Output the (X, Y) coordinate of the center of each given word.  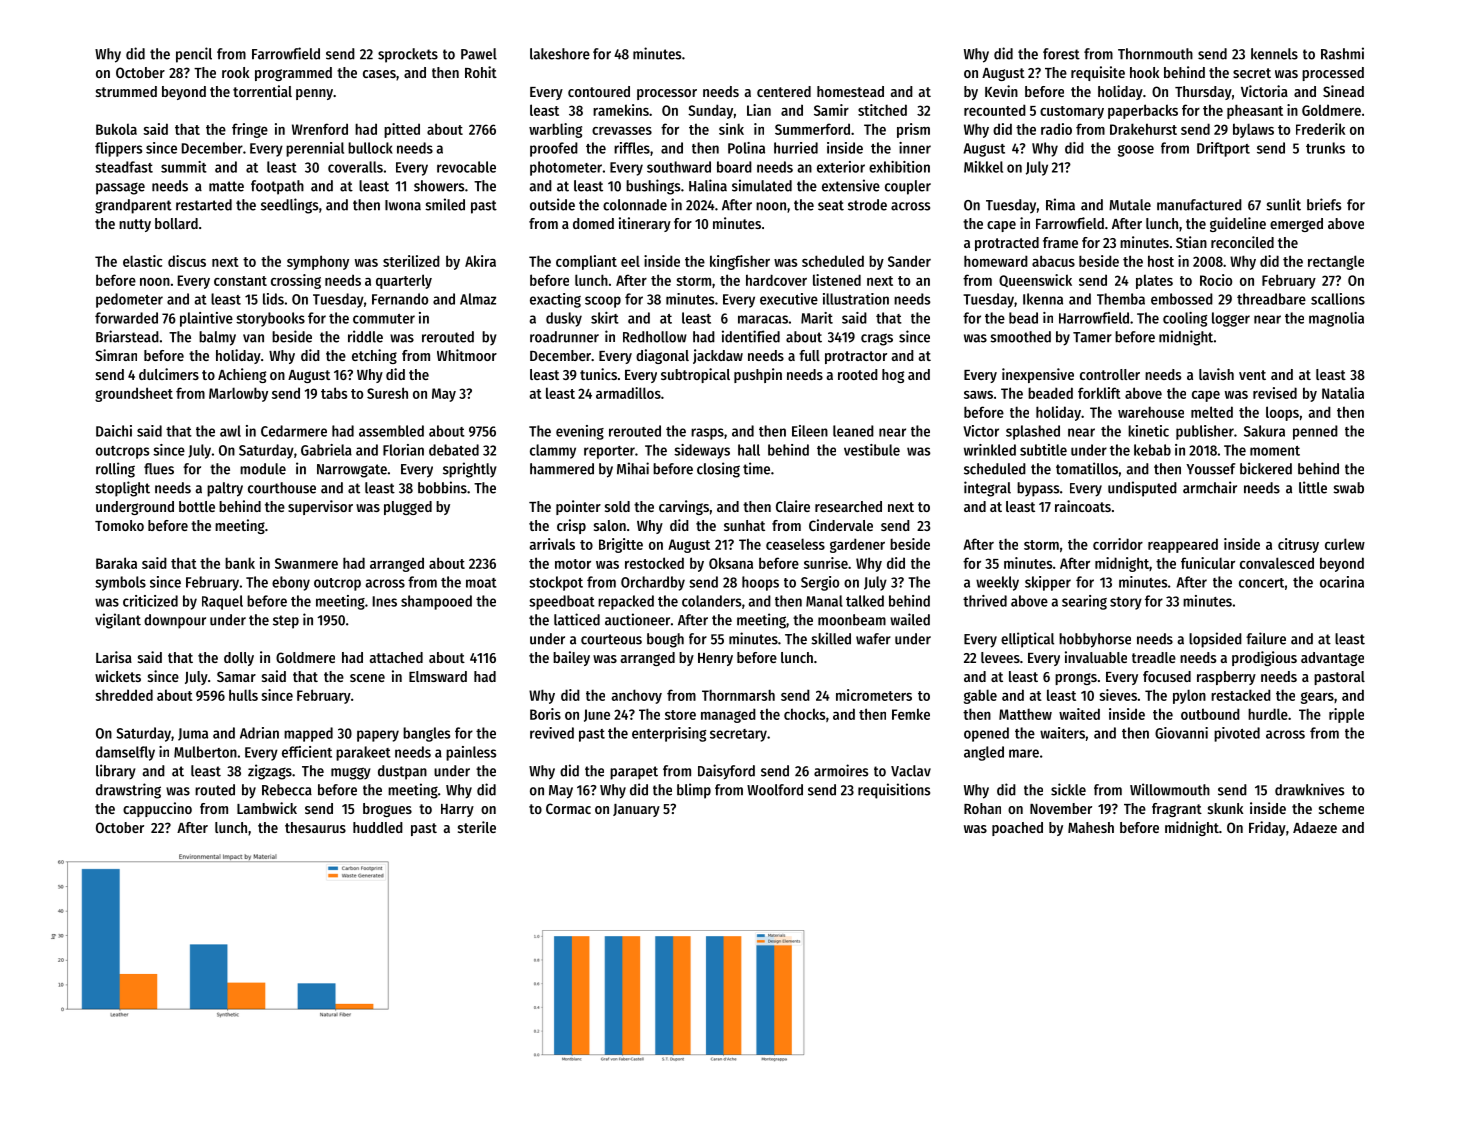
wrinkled (990, 450)
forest (1061, 54)
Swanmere (306, 563)
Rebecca (287, 790)
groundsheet (134, 394)
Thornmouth (1155, 54)
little (1313, 487)
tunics (598, 374)
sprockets (408, 55)
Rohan (982, 808)
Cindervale (841, 525)
